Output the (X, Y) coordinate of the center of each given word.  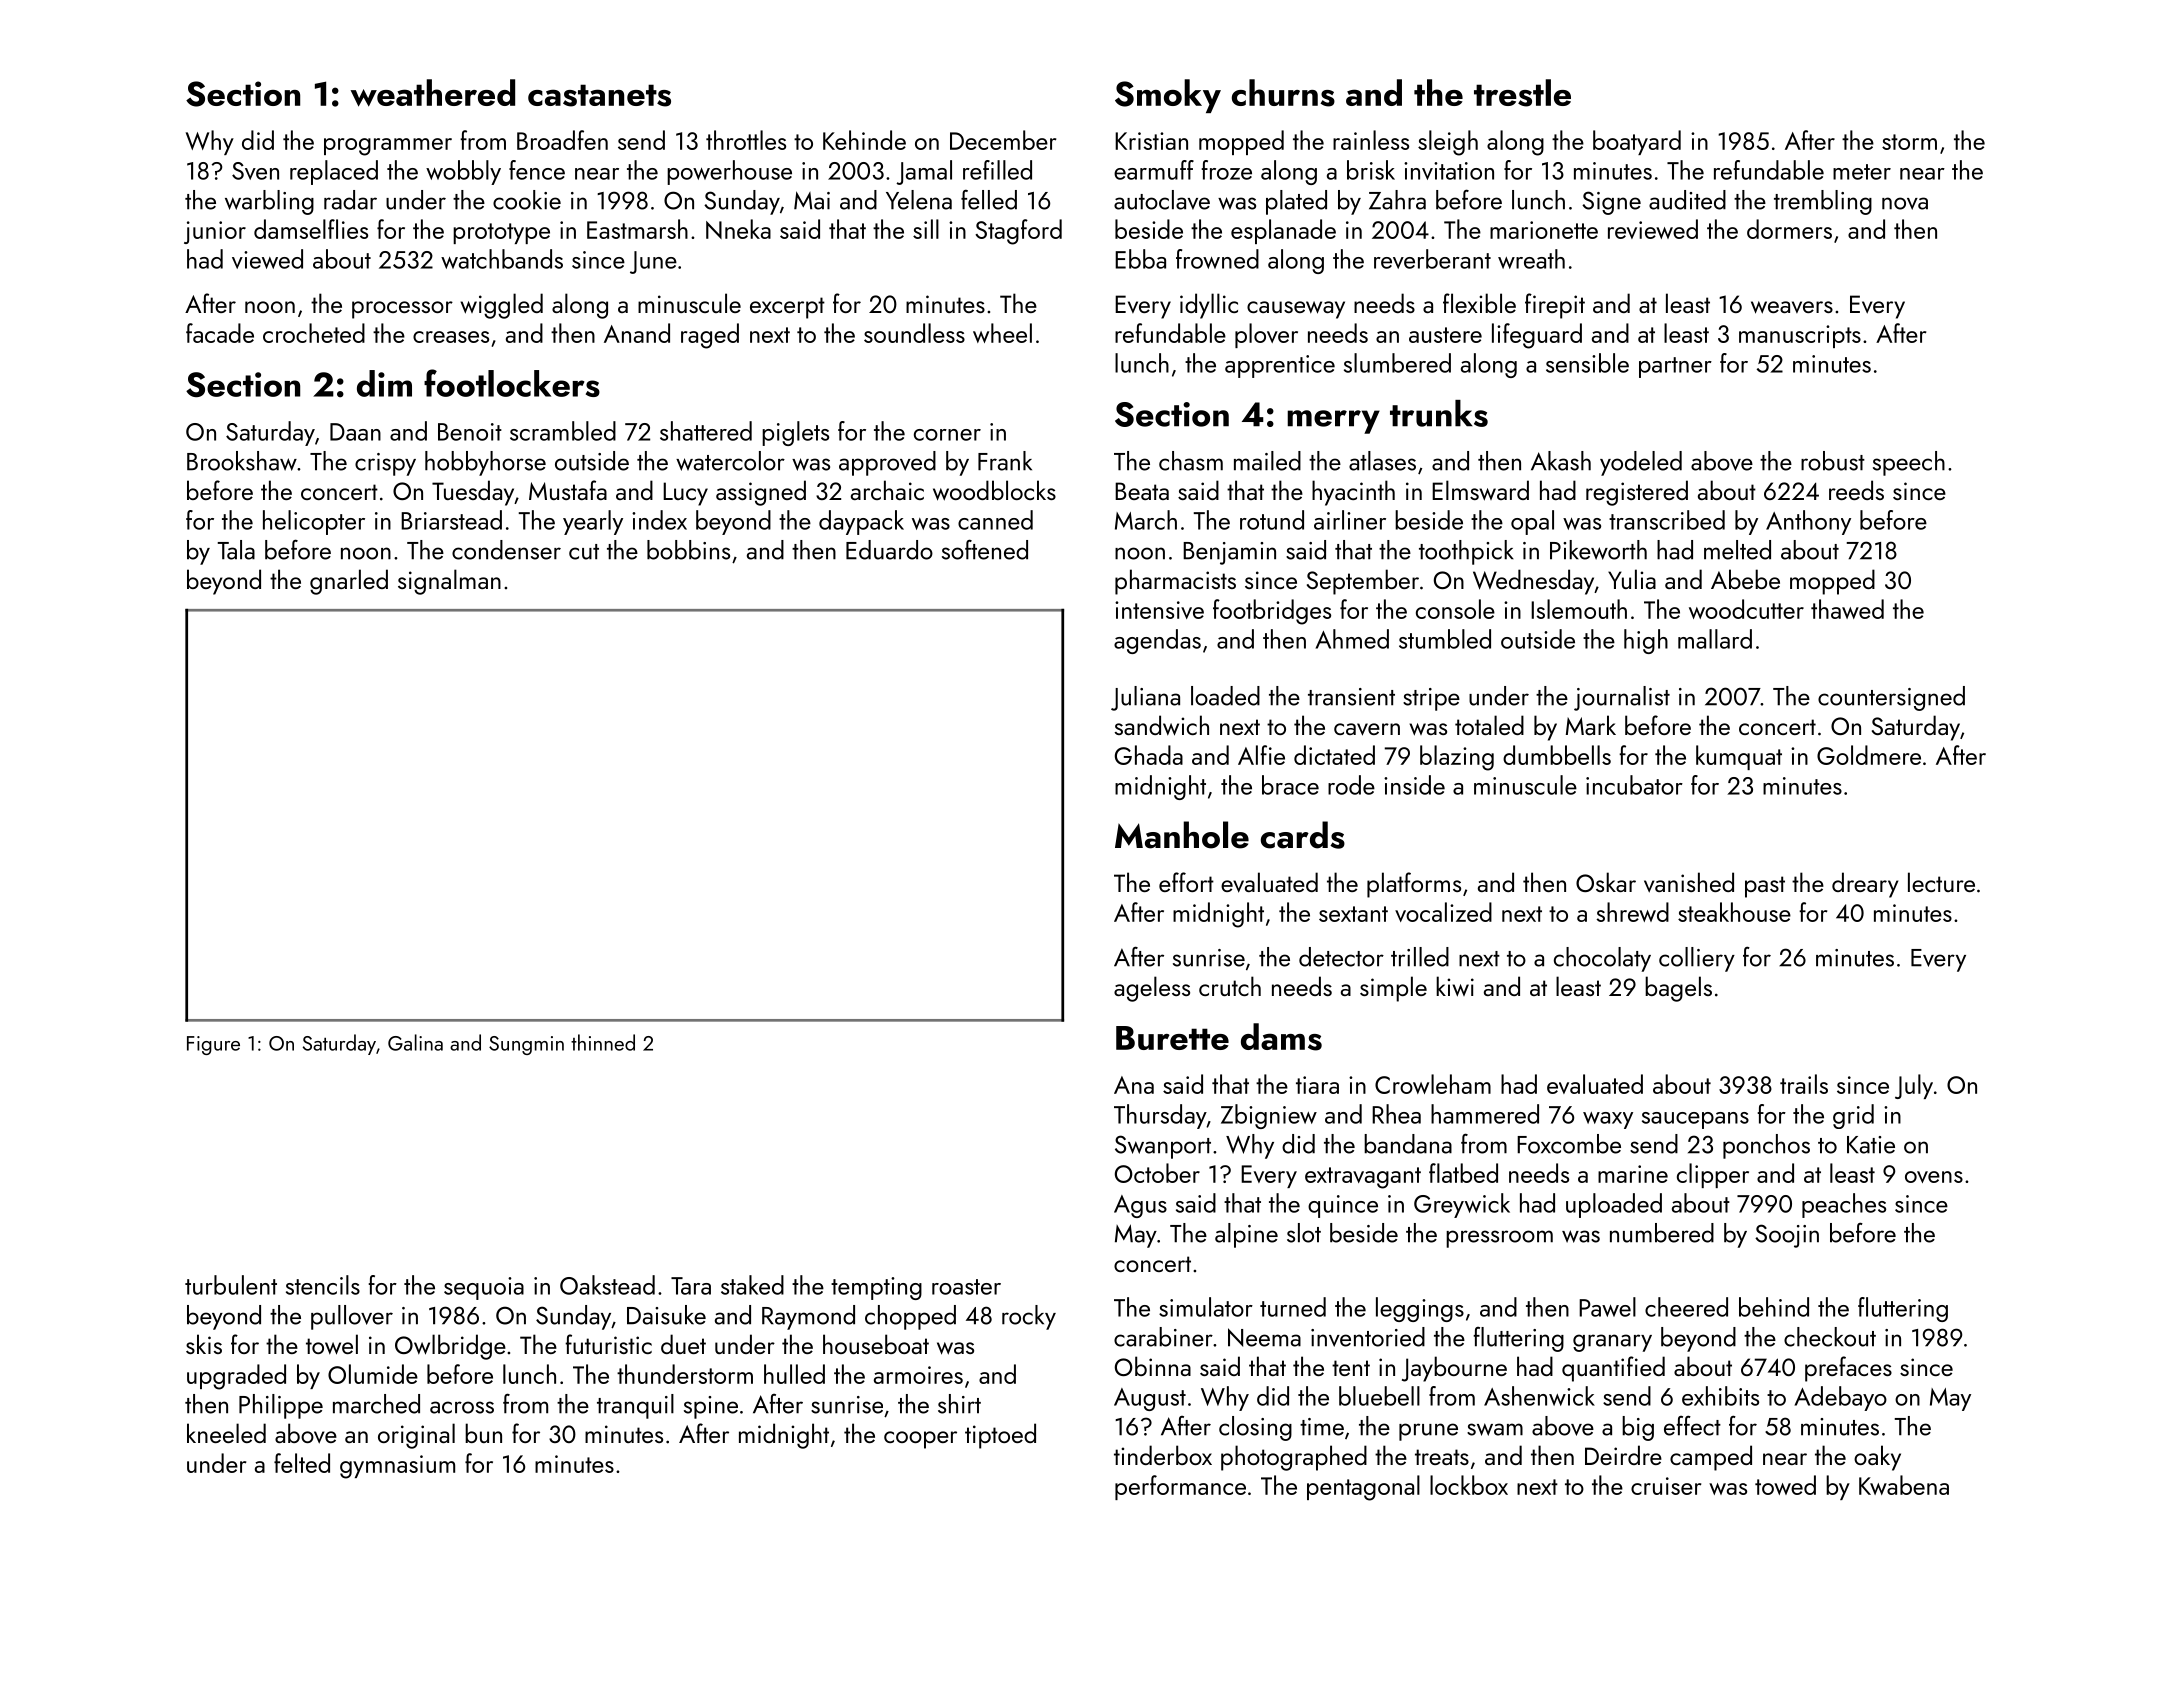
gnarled (349, 582)
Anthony (1808, 522)
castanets (599, 95)
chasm (1191, 461)
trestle (1522, 93)
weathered (433, 93)
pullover (352, 1317)
